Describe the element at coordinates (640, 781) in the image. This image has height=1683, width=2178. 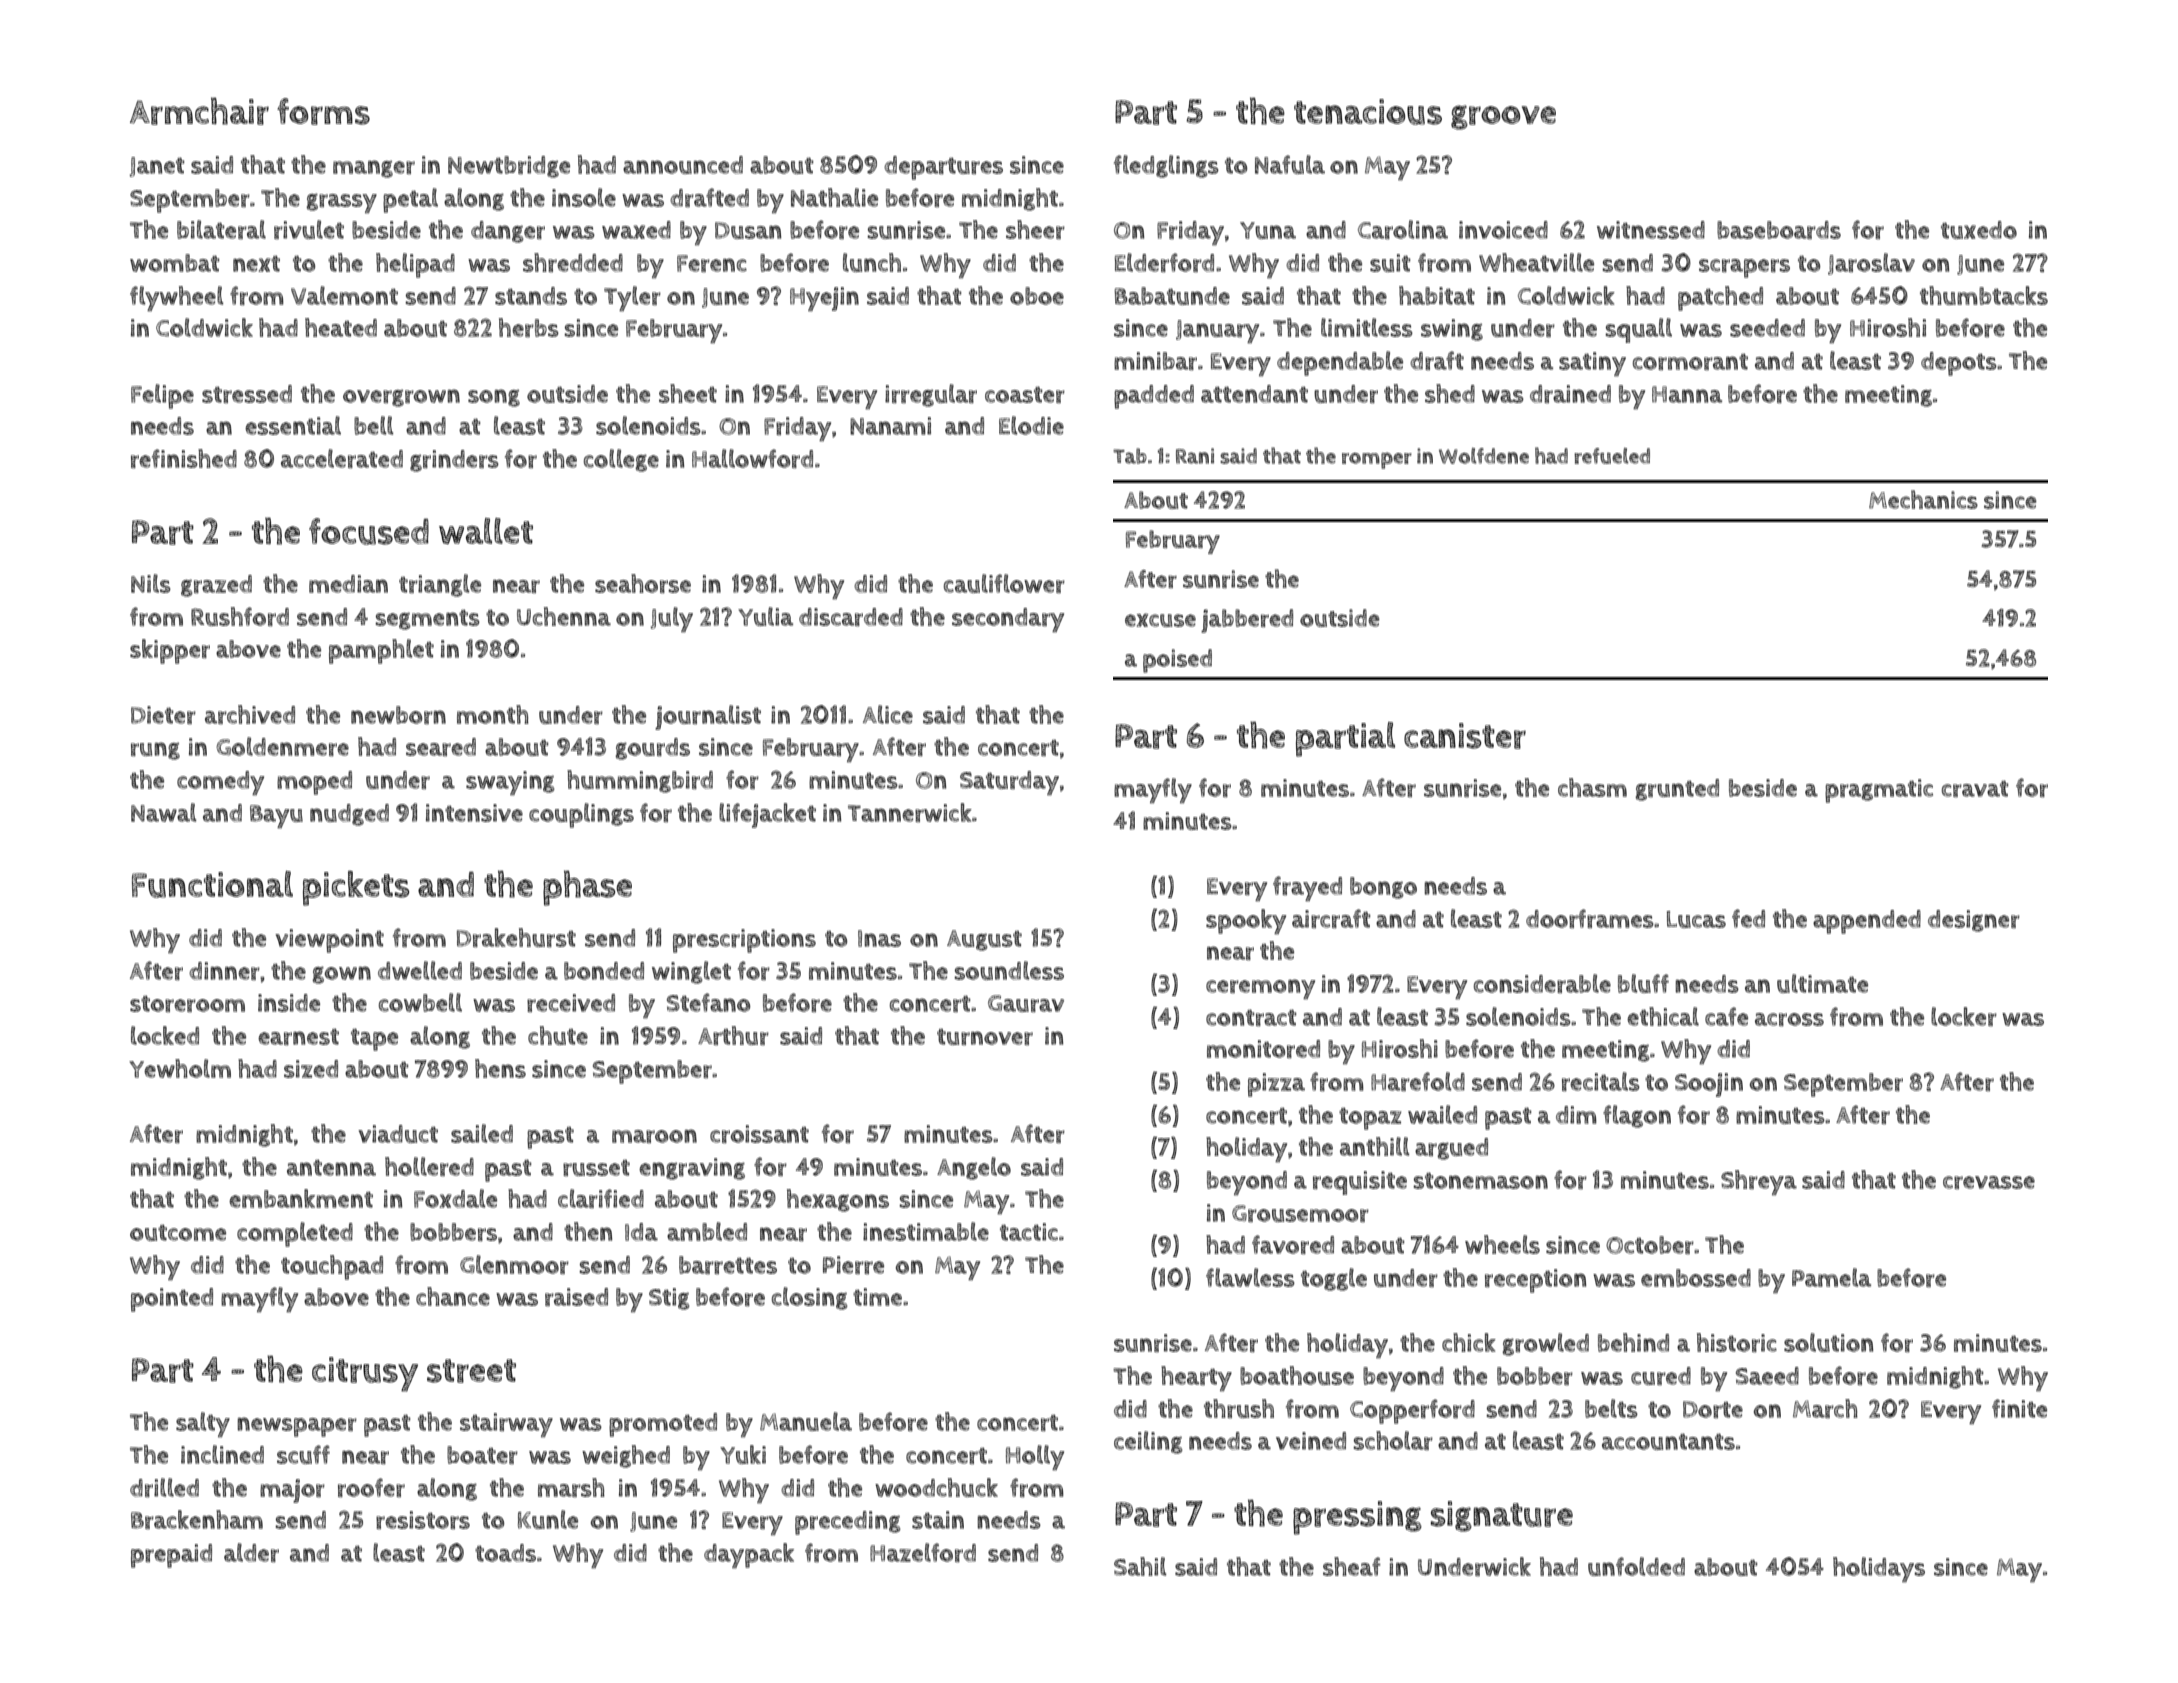
I see `hummingbird` at that location.
